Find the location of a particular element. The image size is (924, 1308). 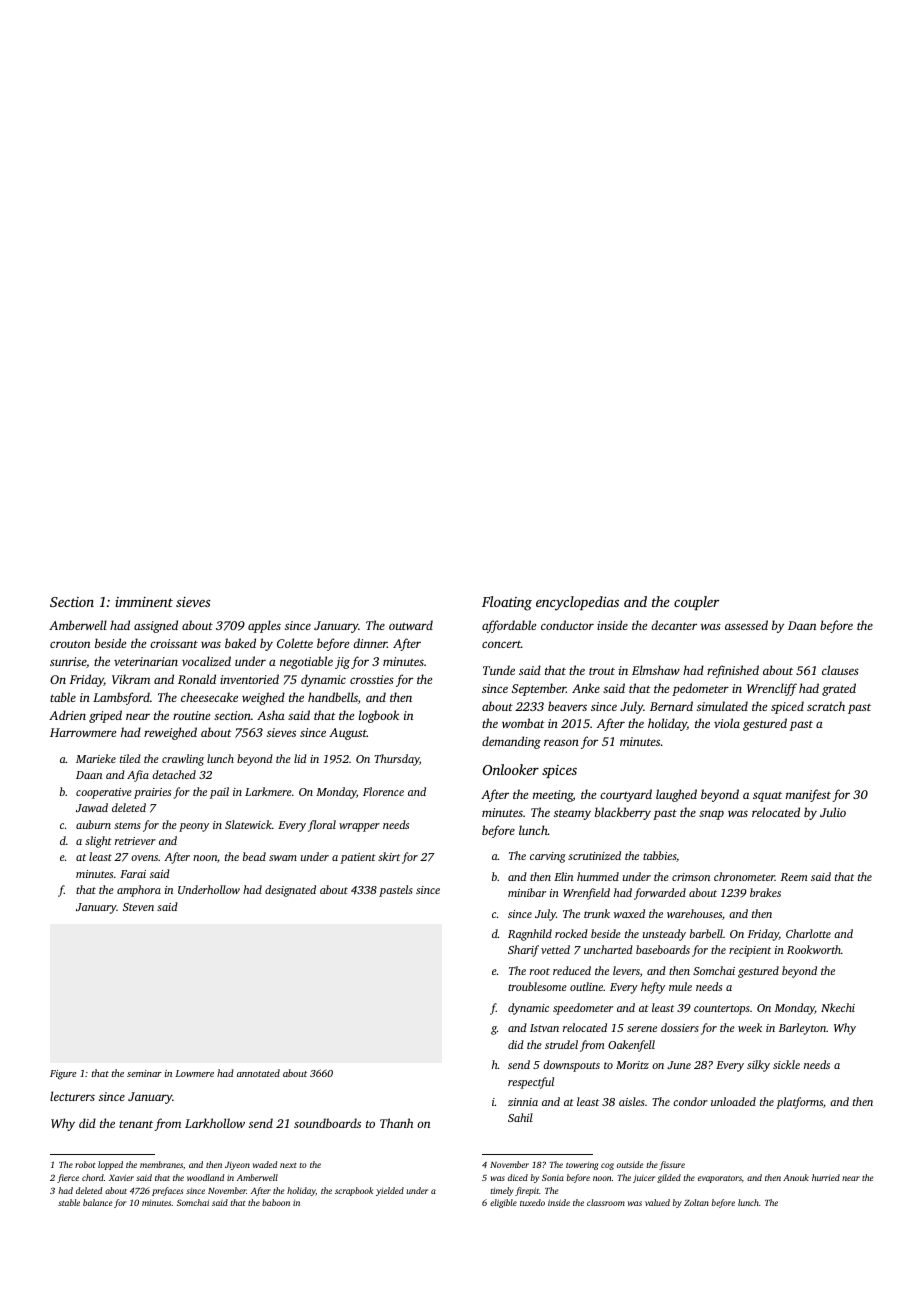

eligible is located at coordinates (503, 1203).
